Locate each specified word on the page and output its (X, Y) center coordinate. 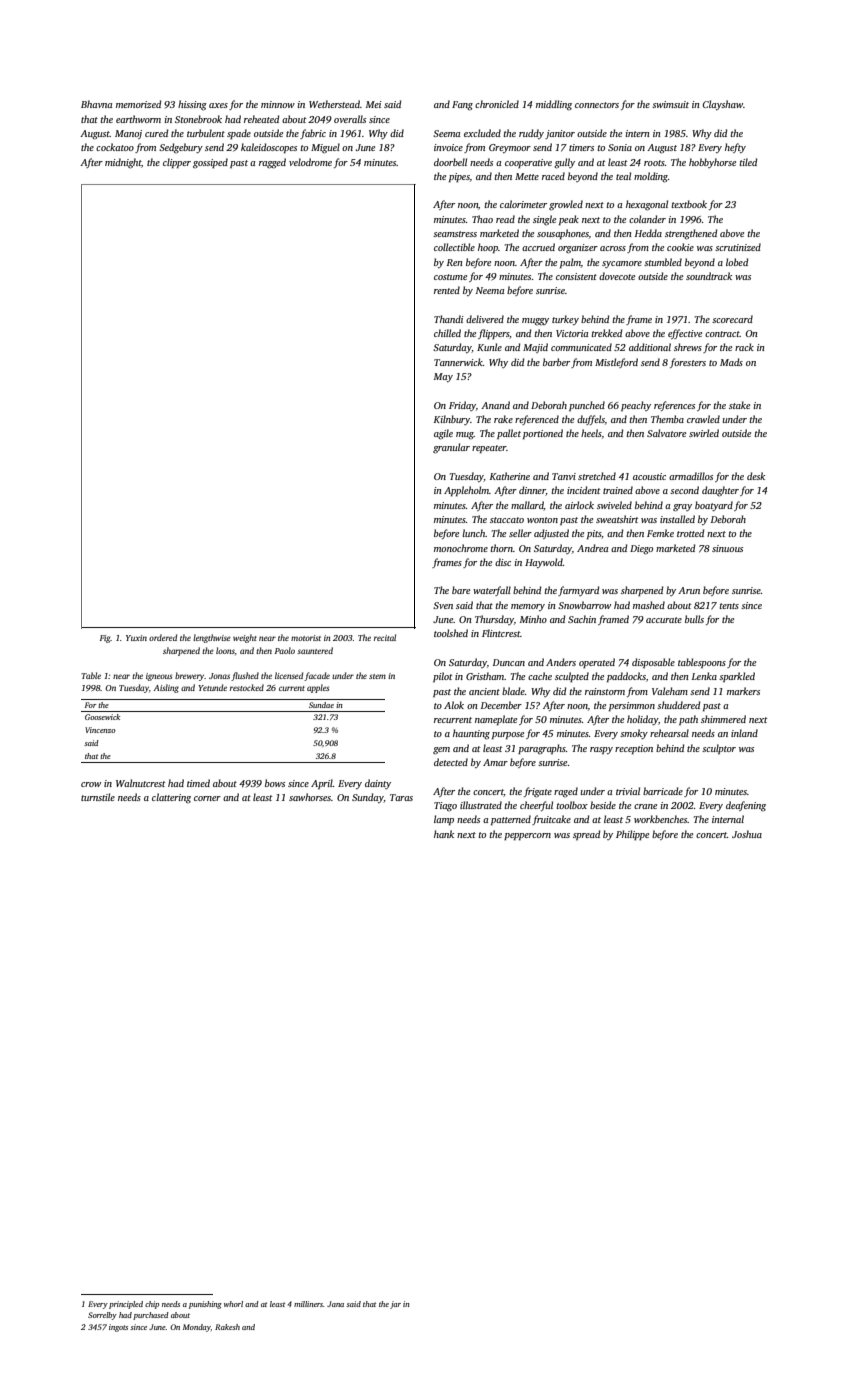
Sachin (582, 619)
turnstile (98, 797)
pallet (509, 434)
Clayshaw (722, 105)
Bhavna (96, 104)
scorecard (732, 319)
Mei (374, 104)
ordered (163, 637)
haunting (471, 734)
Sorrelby (102, 1316)
